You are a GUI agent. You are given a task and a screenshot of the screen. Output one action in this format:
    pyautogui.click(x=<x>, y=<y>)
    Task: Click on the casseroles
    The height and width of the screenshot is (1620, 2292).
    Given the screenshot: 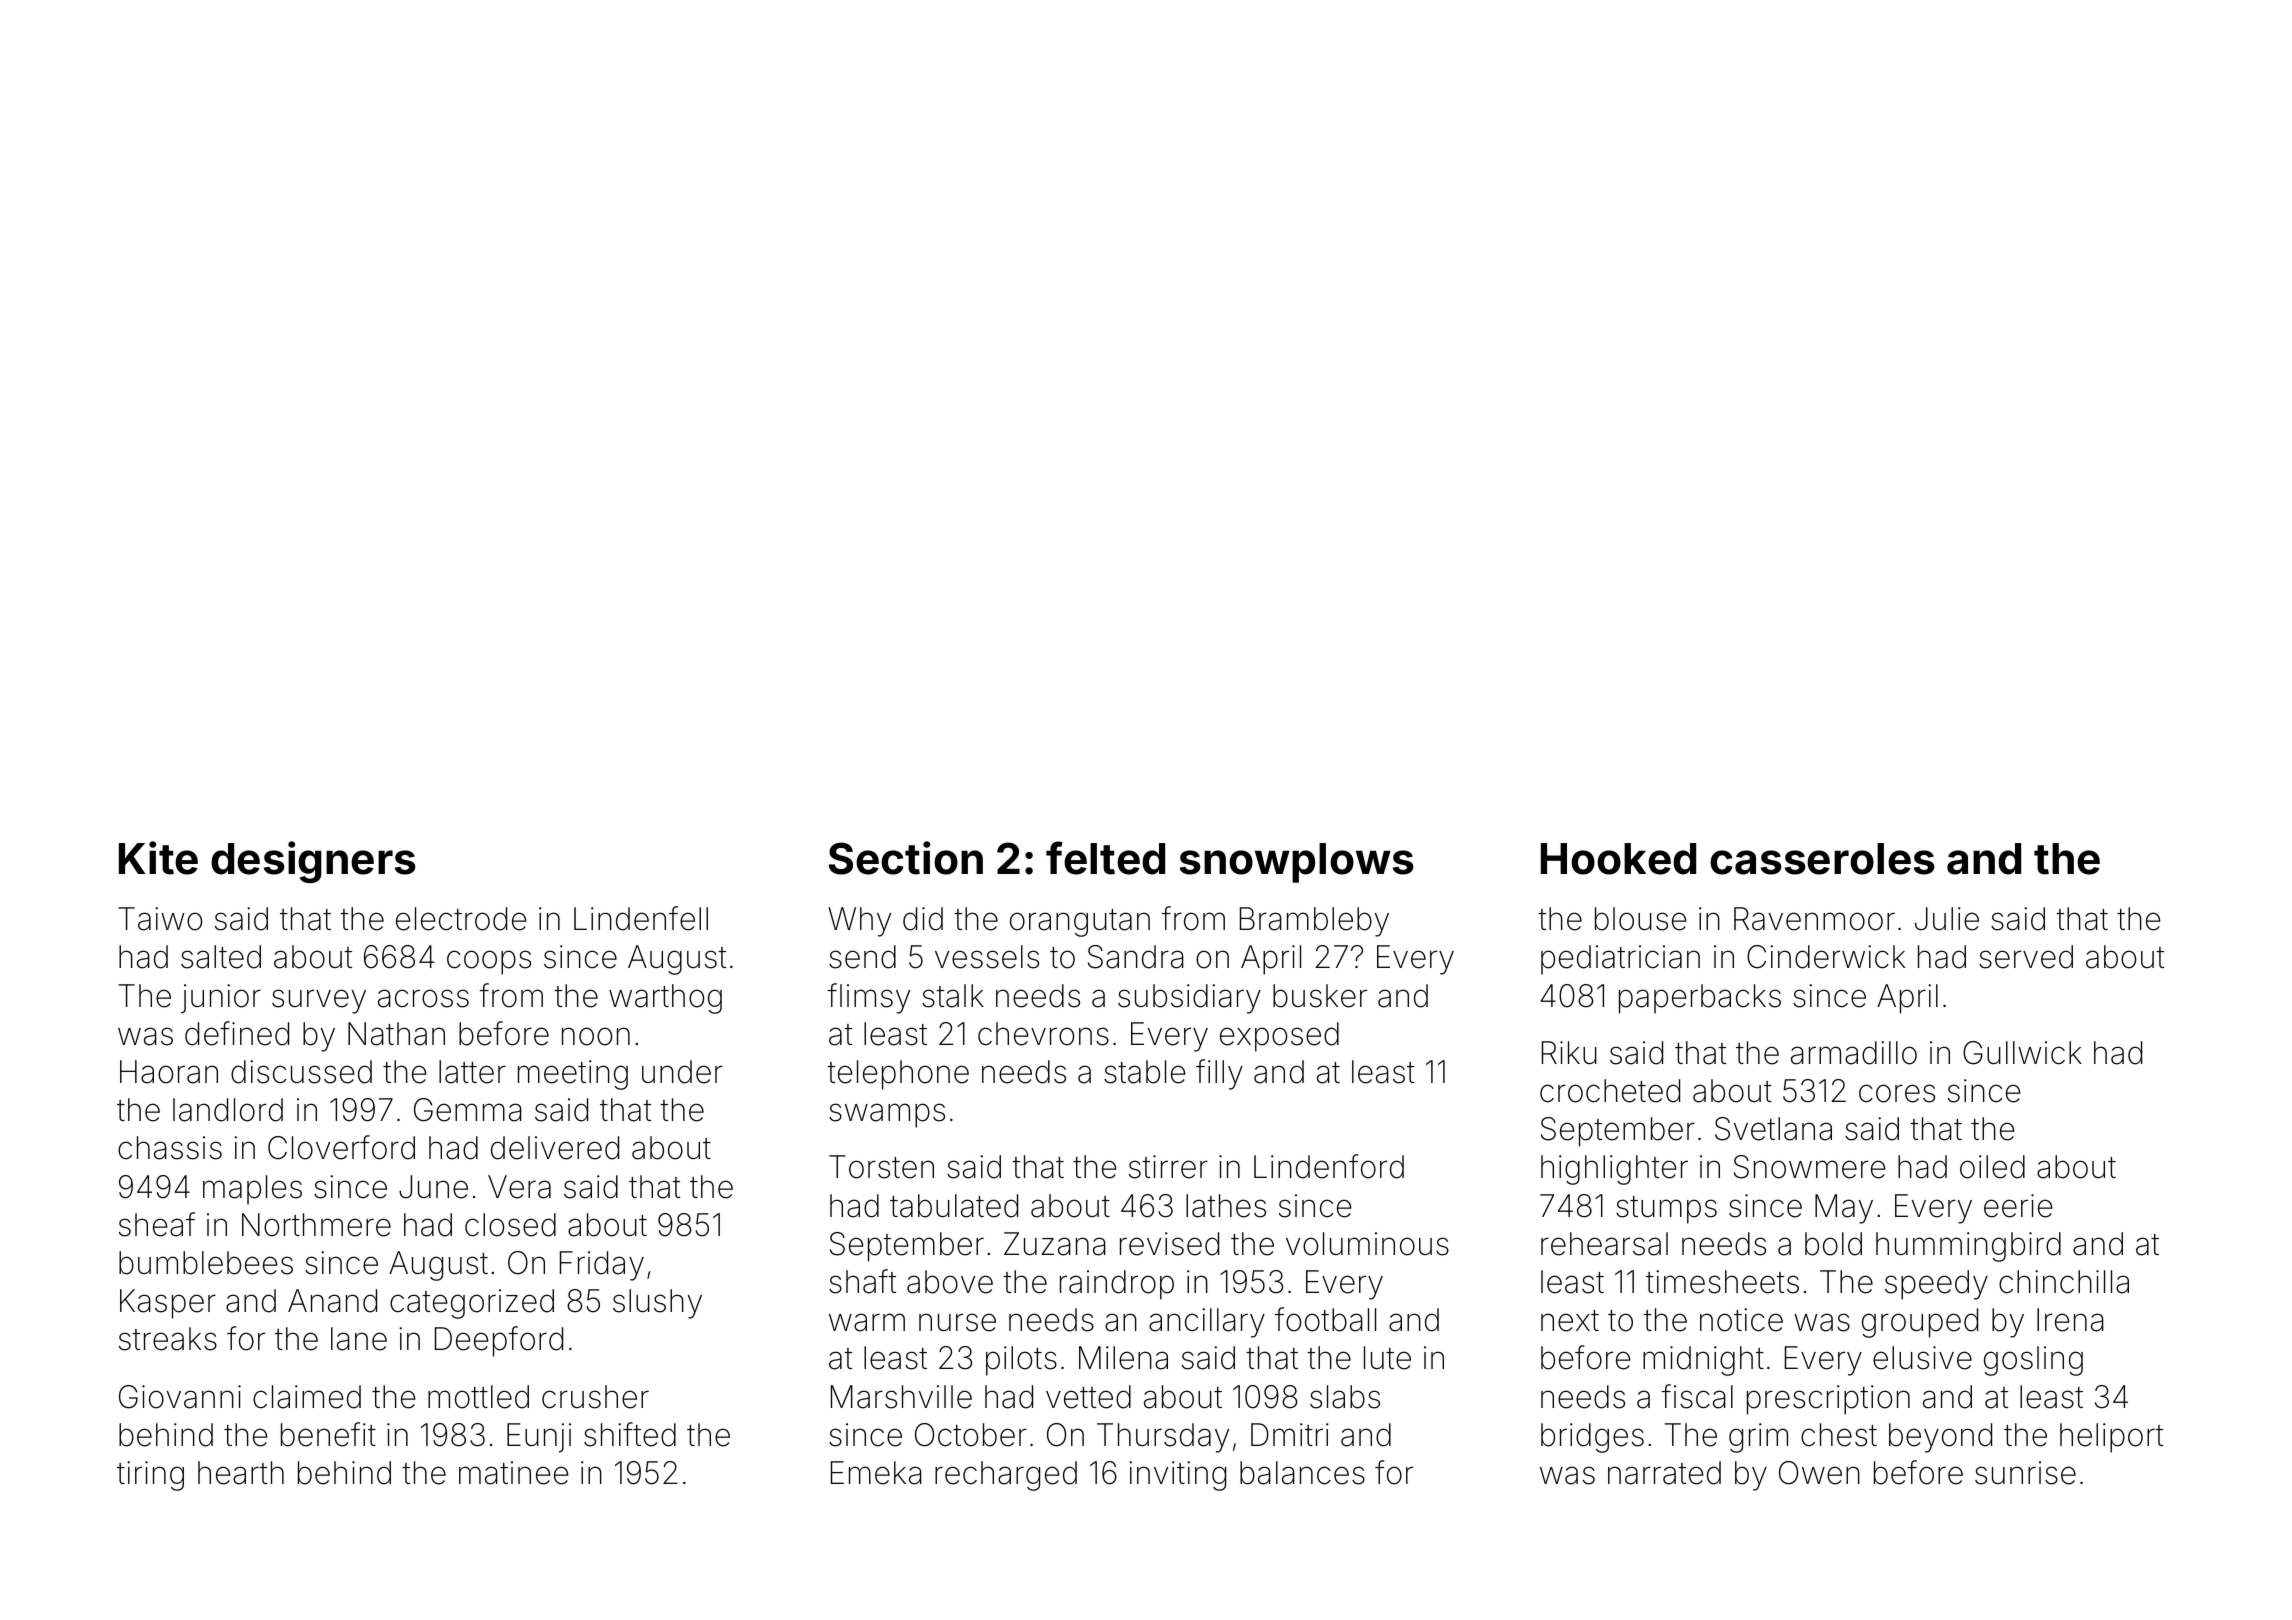 What is the action you would take?
    pyautogui.click(x=1822, y=859)
